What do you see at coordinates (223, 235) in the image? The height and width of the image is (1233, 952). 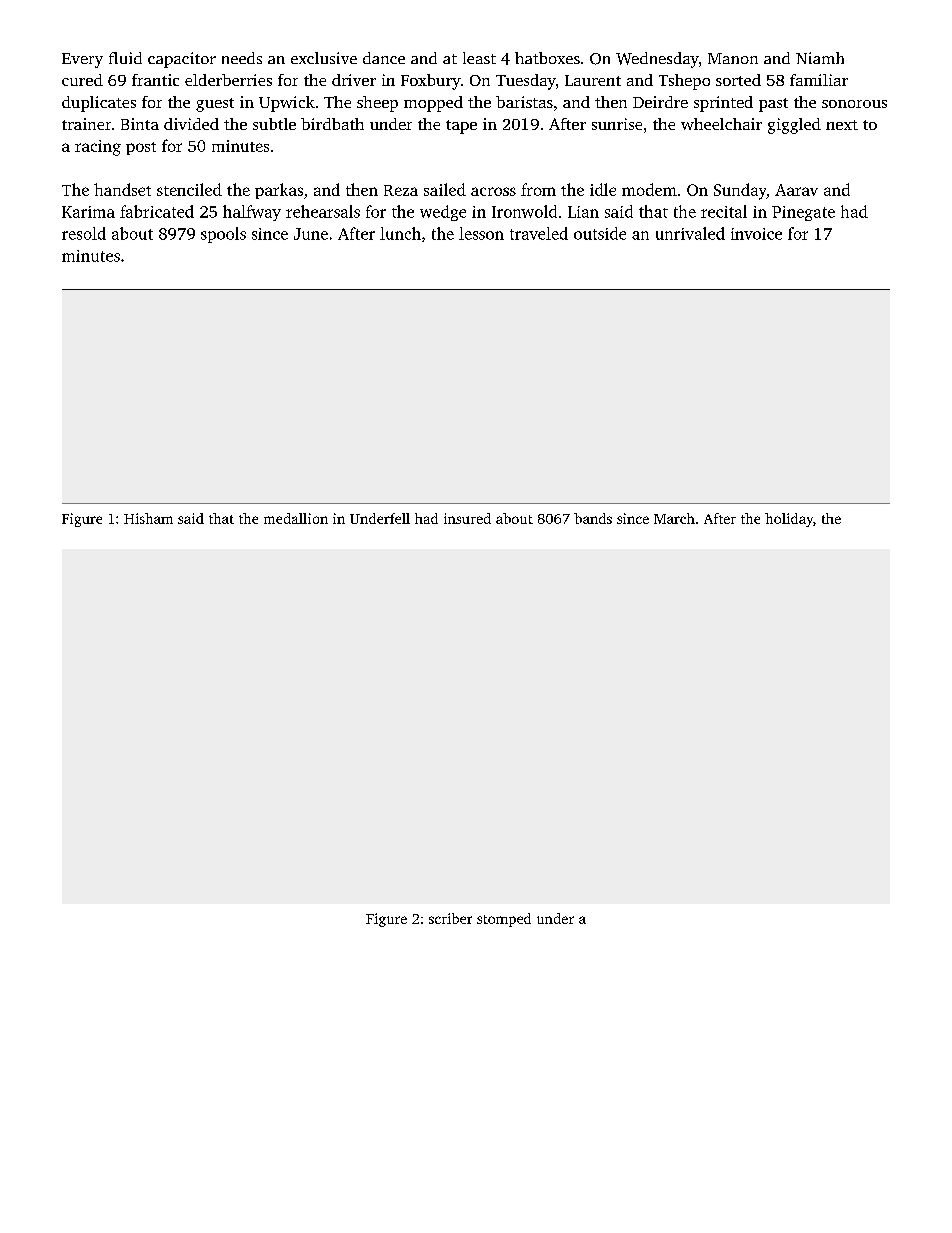 I see `spools` at bounding box center [223, 235].
